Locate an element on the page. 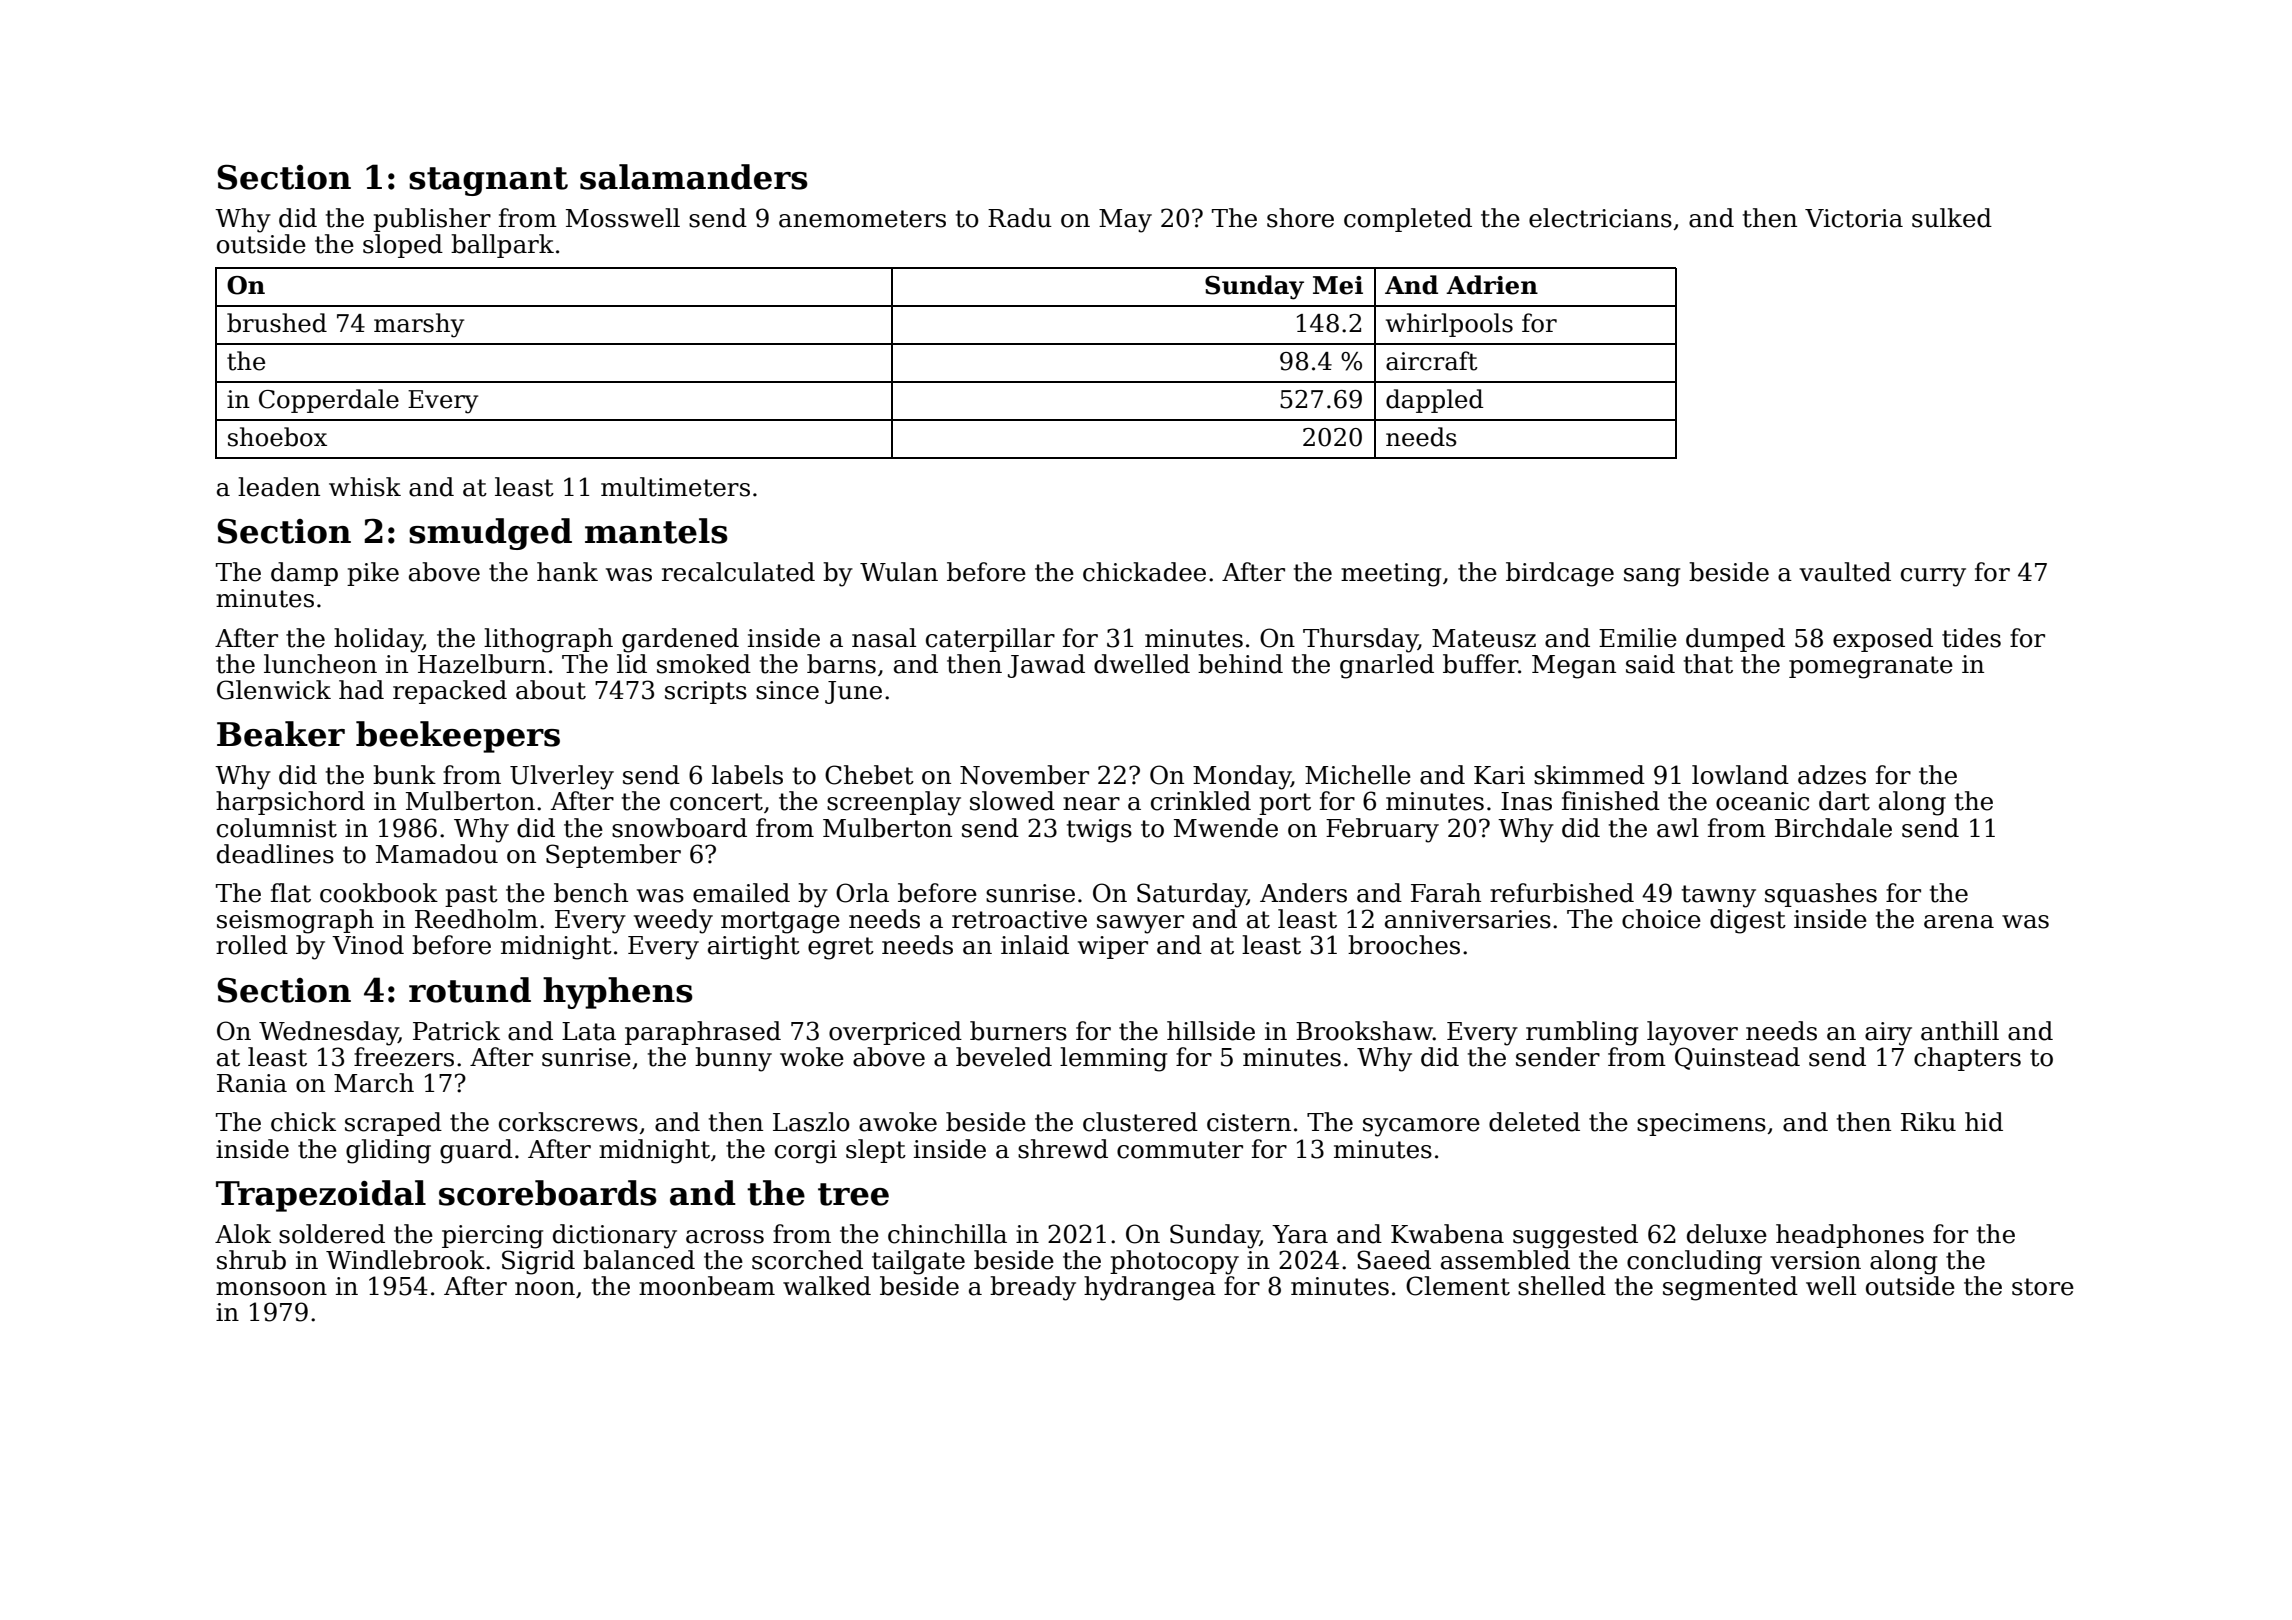  anemometers is located at coordinates (862, 219).
